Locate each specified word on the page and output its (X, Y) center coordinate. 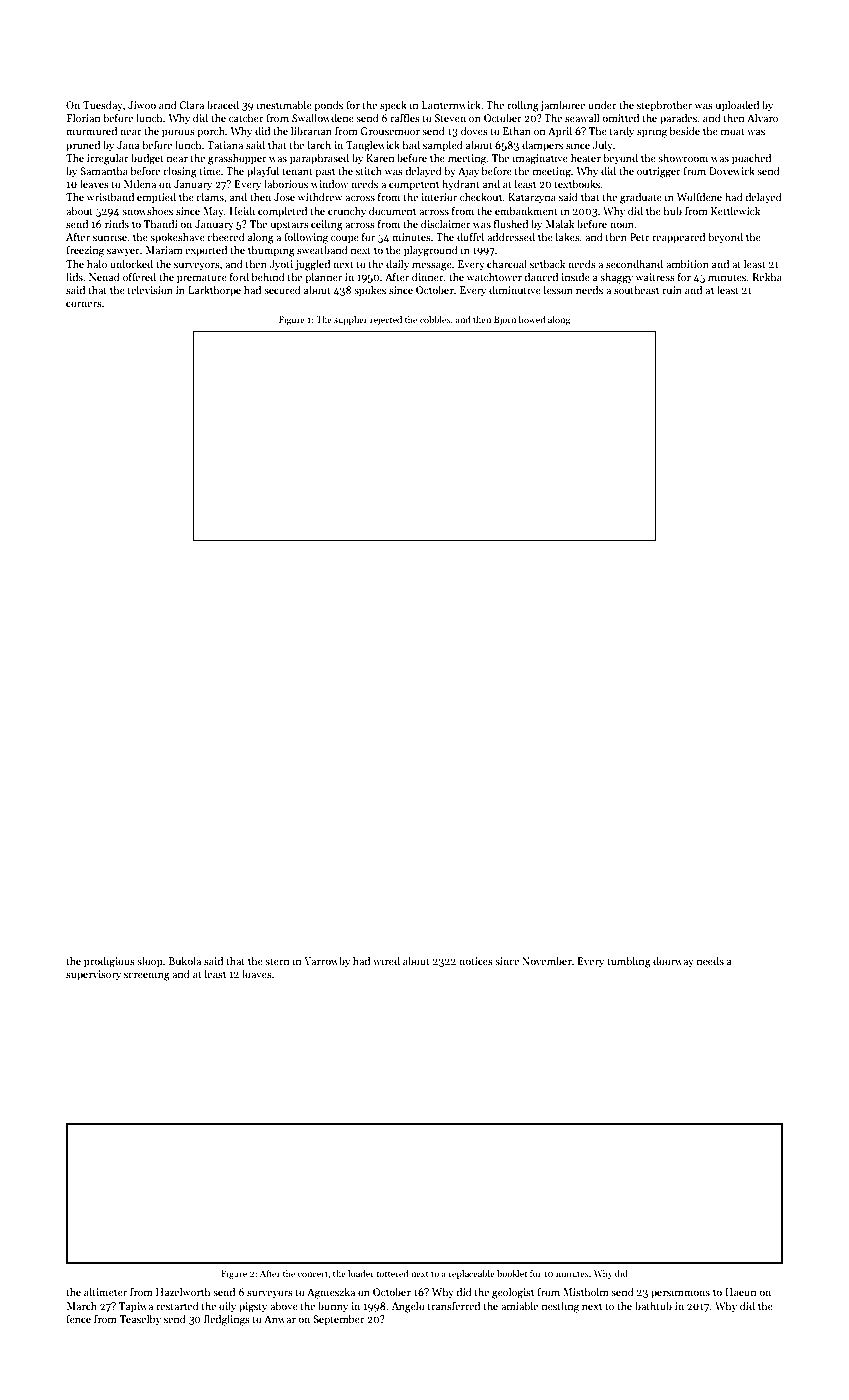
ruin (672, 290)
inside (575, 276)
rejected (386, 320)
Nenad (104, 276)
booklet (512, 1273)
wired (386, 960)
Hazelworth (183, 1291)
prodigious (109, 962)
